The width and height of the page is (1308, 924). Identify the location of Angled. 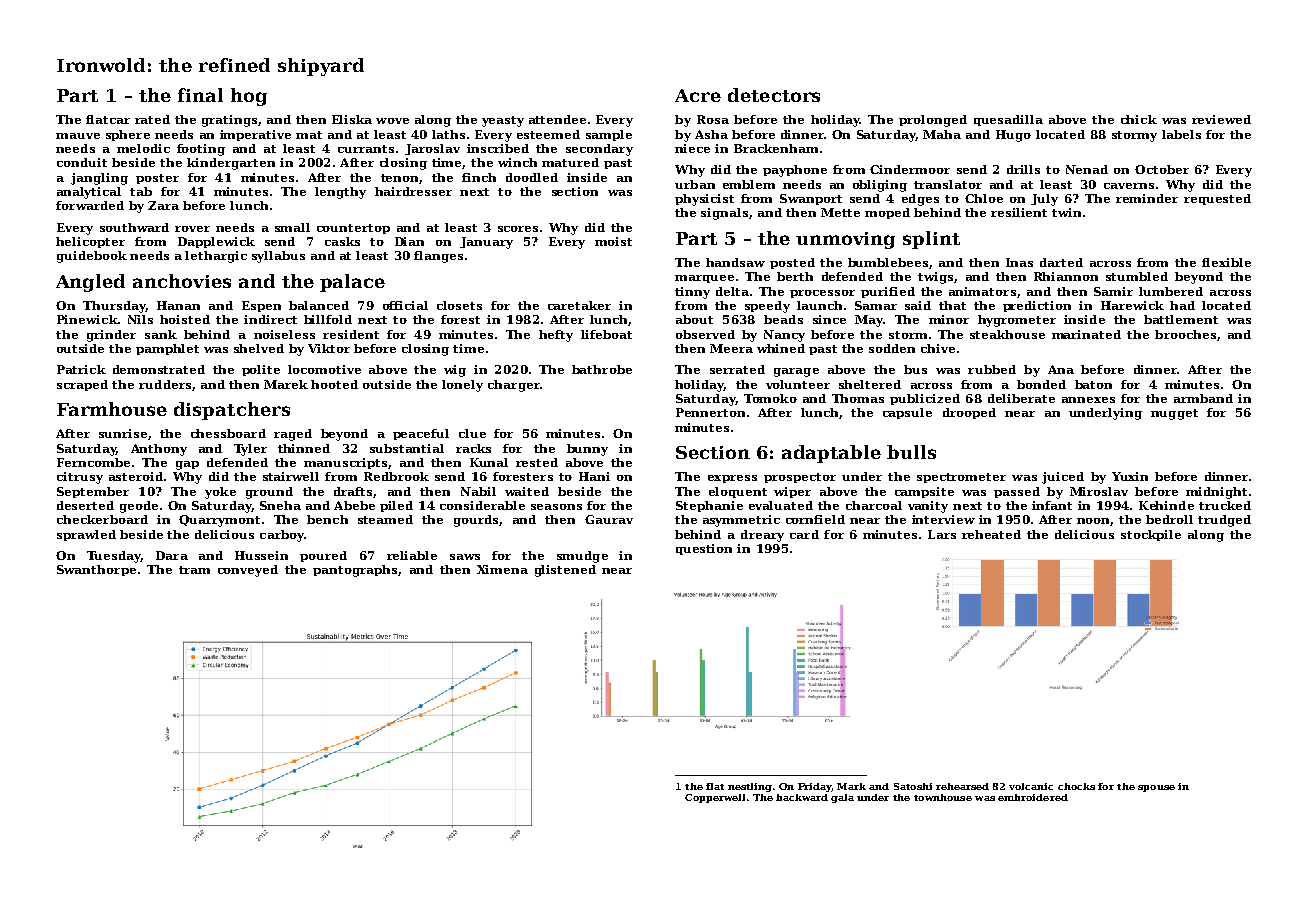
(90, 283).
